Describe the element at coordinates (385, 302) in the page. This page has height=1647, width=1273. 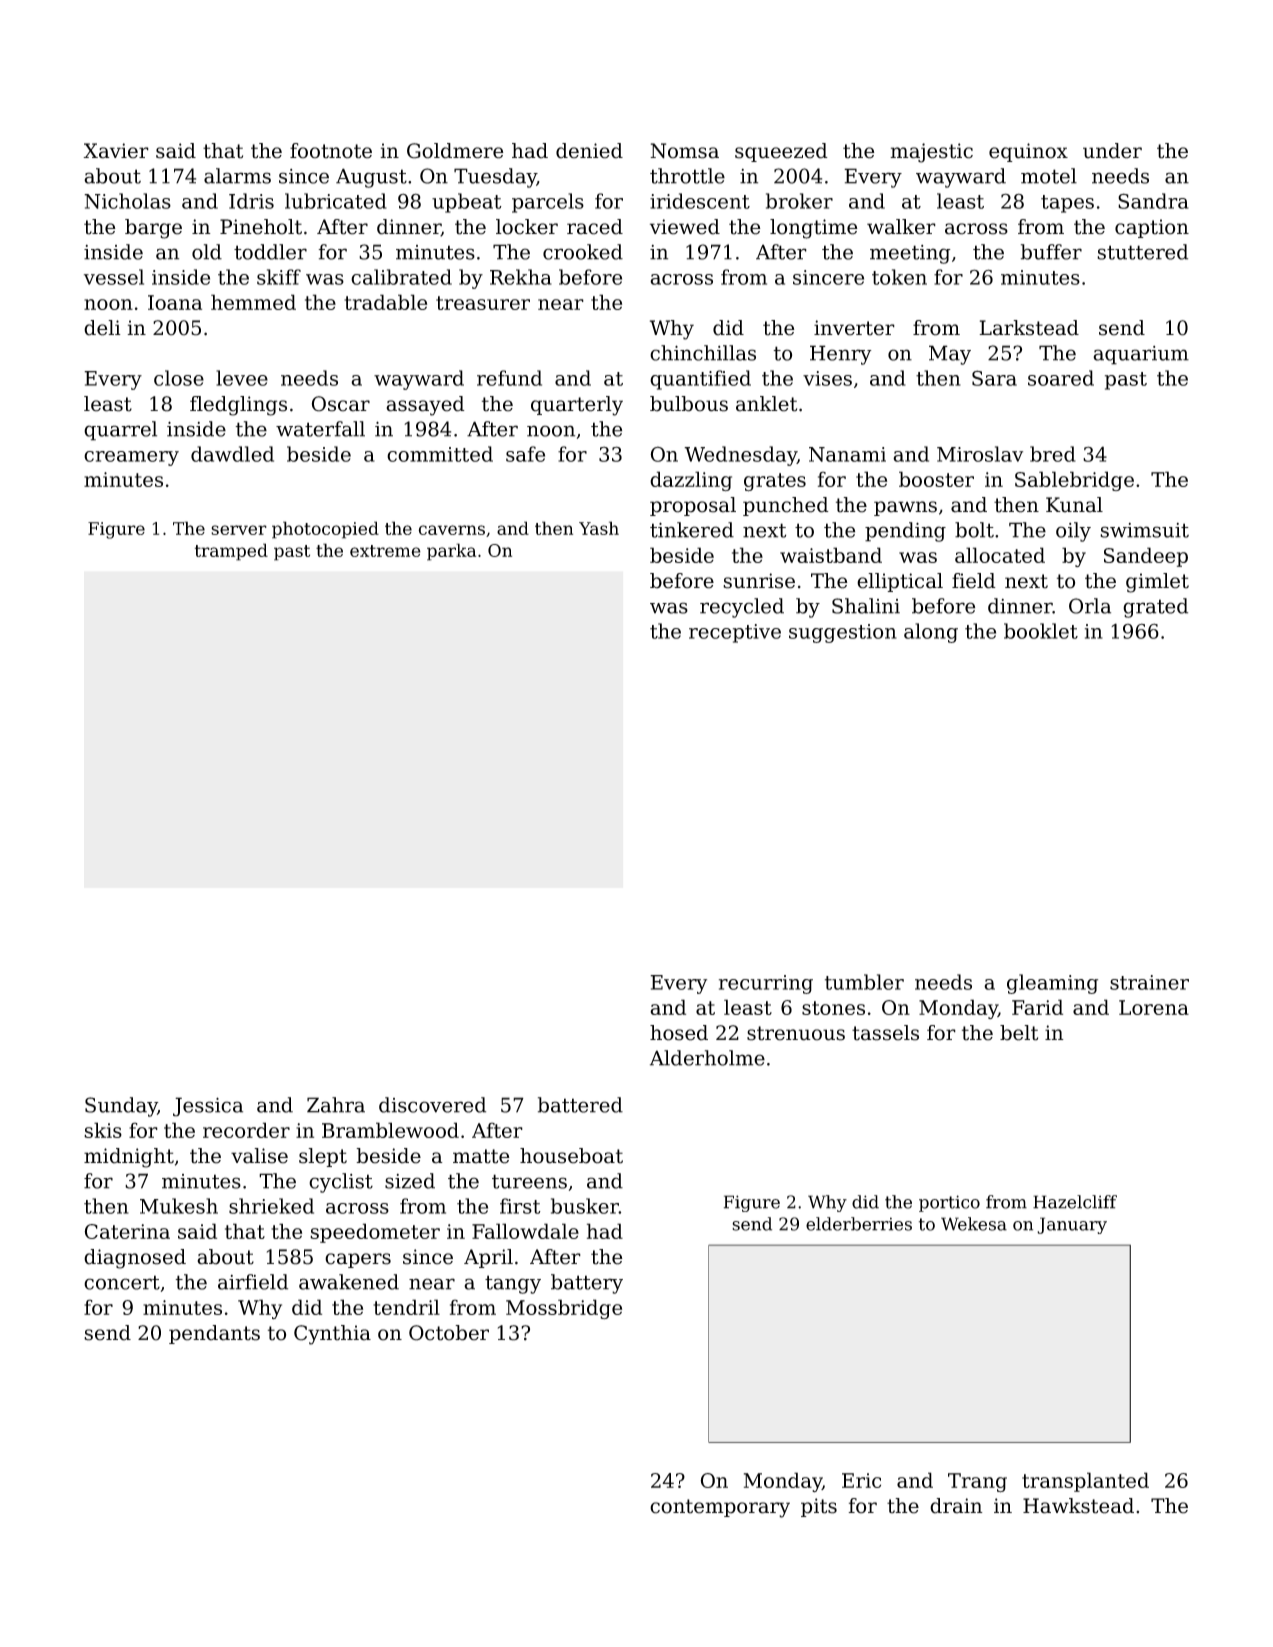
I see `tradable` at that location.
